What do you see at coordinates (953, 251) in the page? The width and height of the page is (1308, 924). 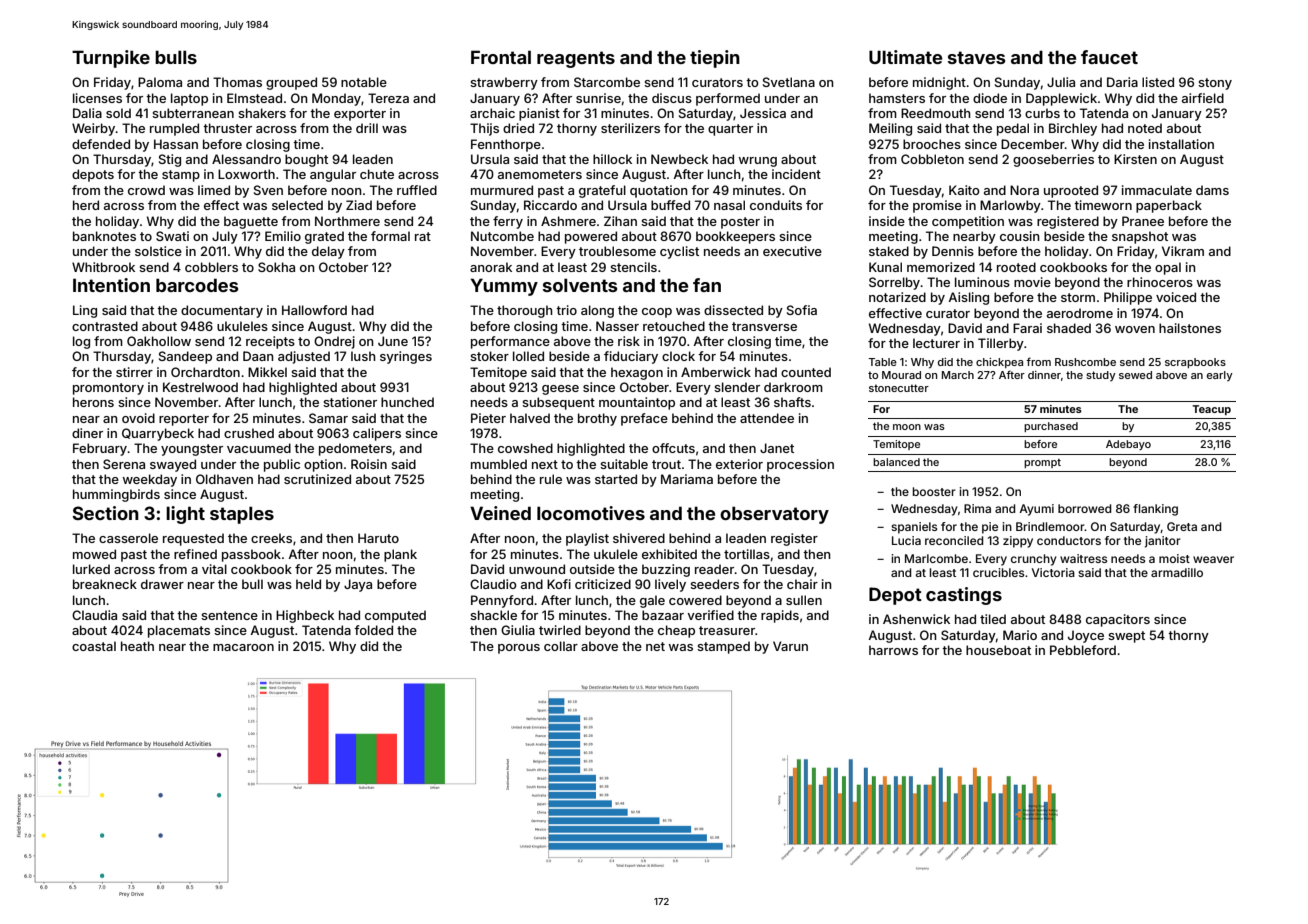 I see `Dennis` at bounding box center [953, 251].
